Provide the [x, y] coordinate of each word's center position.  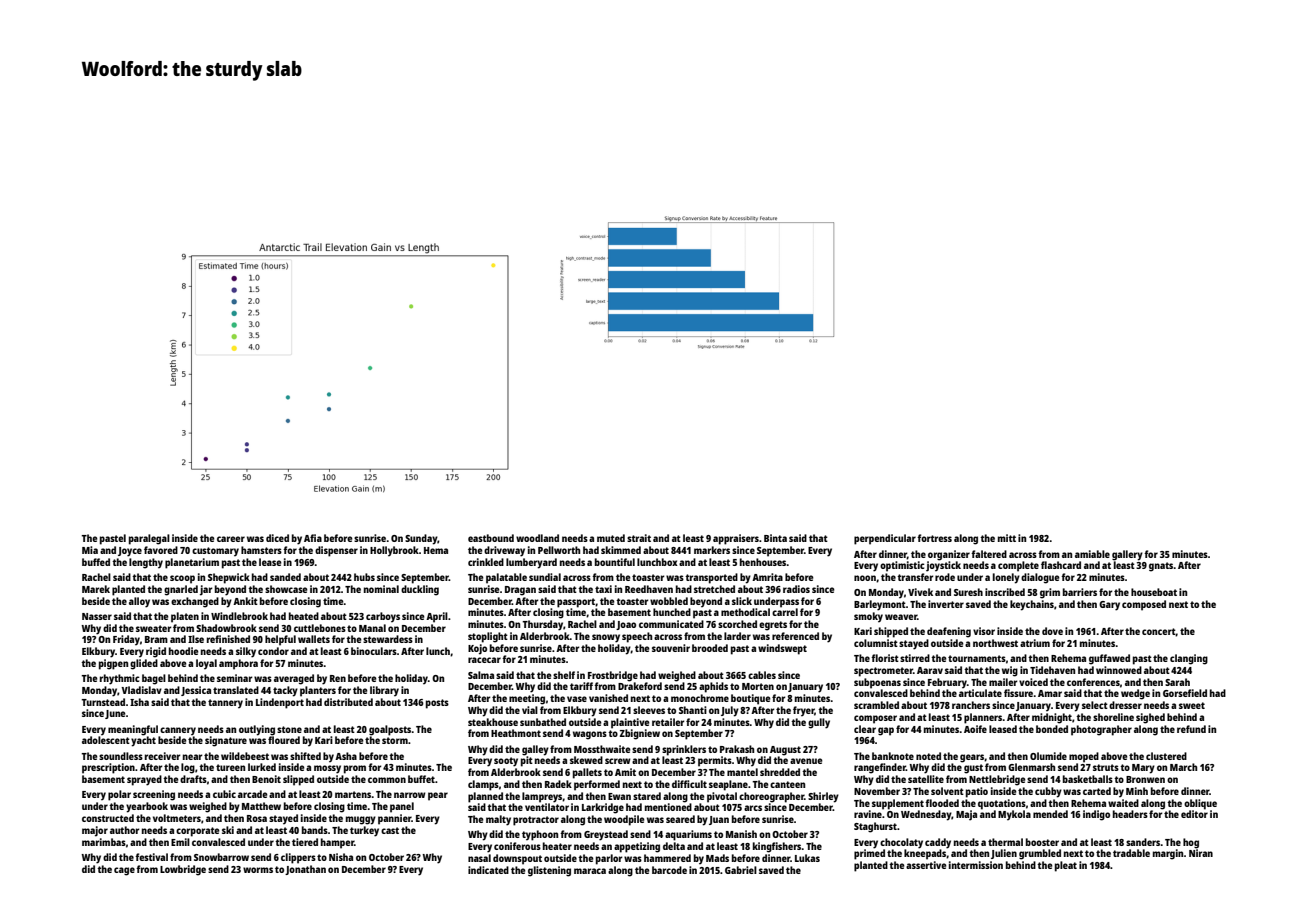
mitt [1007, 538]
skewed [586, 760]
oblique [1200, 804]
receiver [162, 756]
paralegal [149, 539]
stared [647, 796]
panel [402, 807]
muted [611, 538]
